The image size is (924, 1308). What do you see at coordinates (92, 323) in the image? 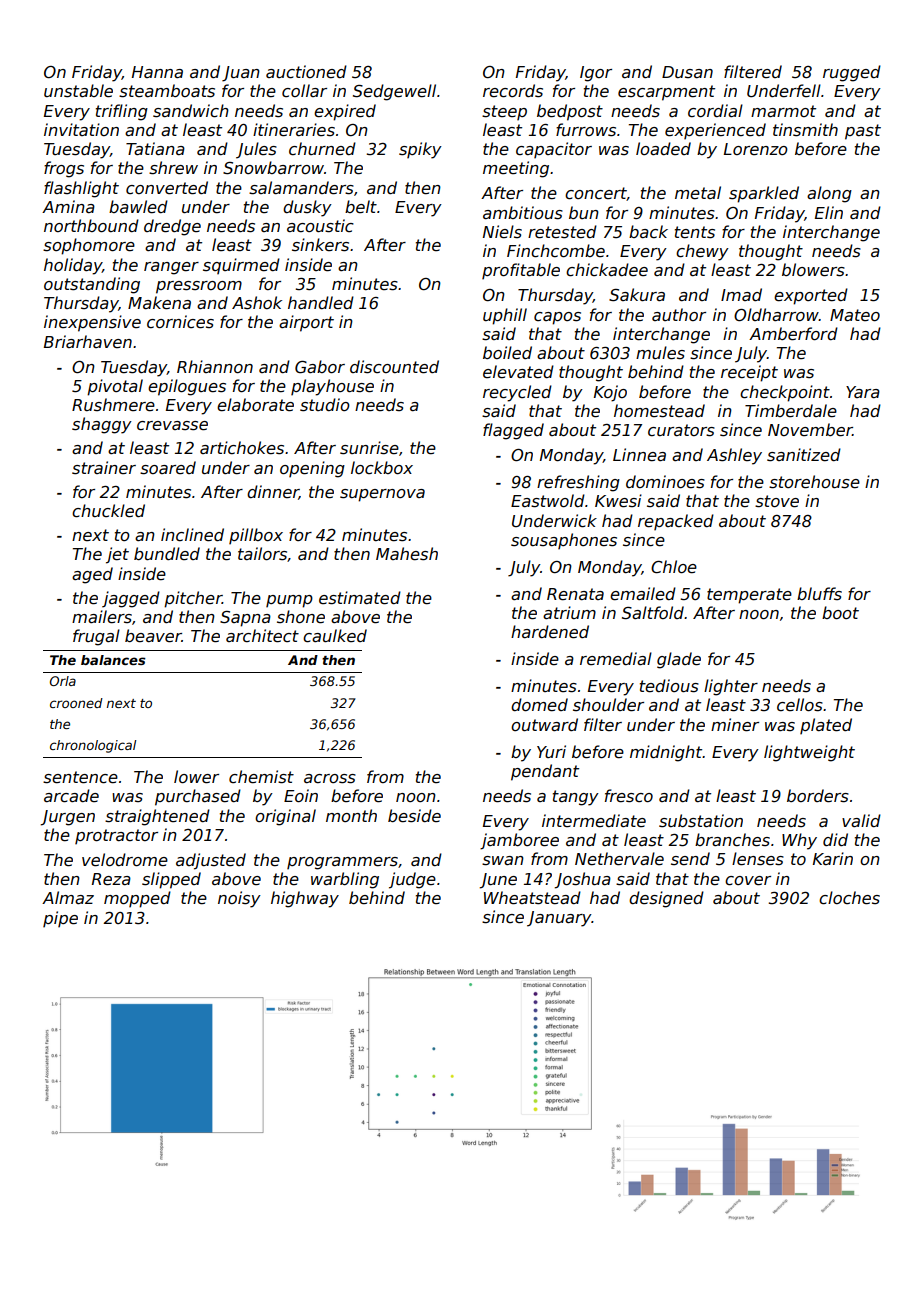
I see `inexpensive` at bounding box center [92, 323].
